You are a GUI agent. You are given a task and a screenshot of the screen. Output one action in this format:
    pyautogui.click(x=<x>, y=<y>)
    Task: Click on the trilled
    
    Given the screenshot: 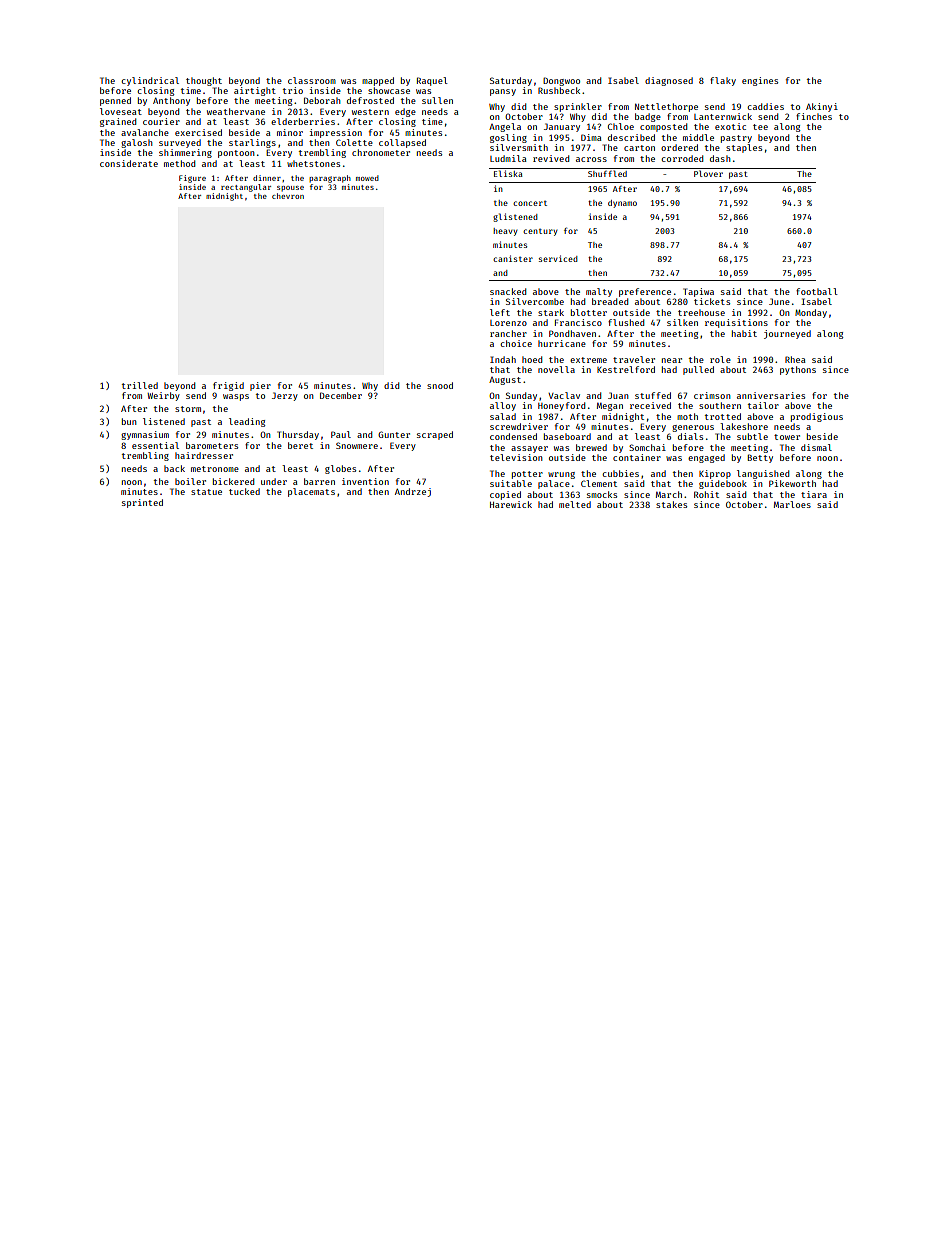 What is the action you would take?
    pyautogui.click(x=140, y=385)
